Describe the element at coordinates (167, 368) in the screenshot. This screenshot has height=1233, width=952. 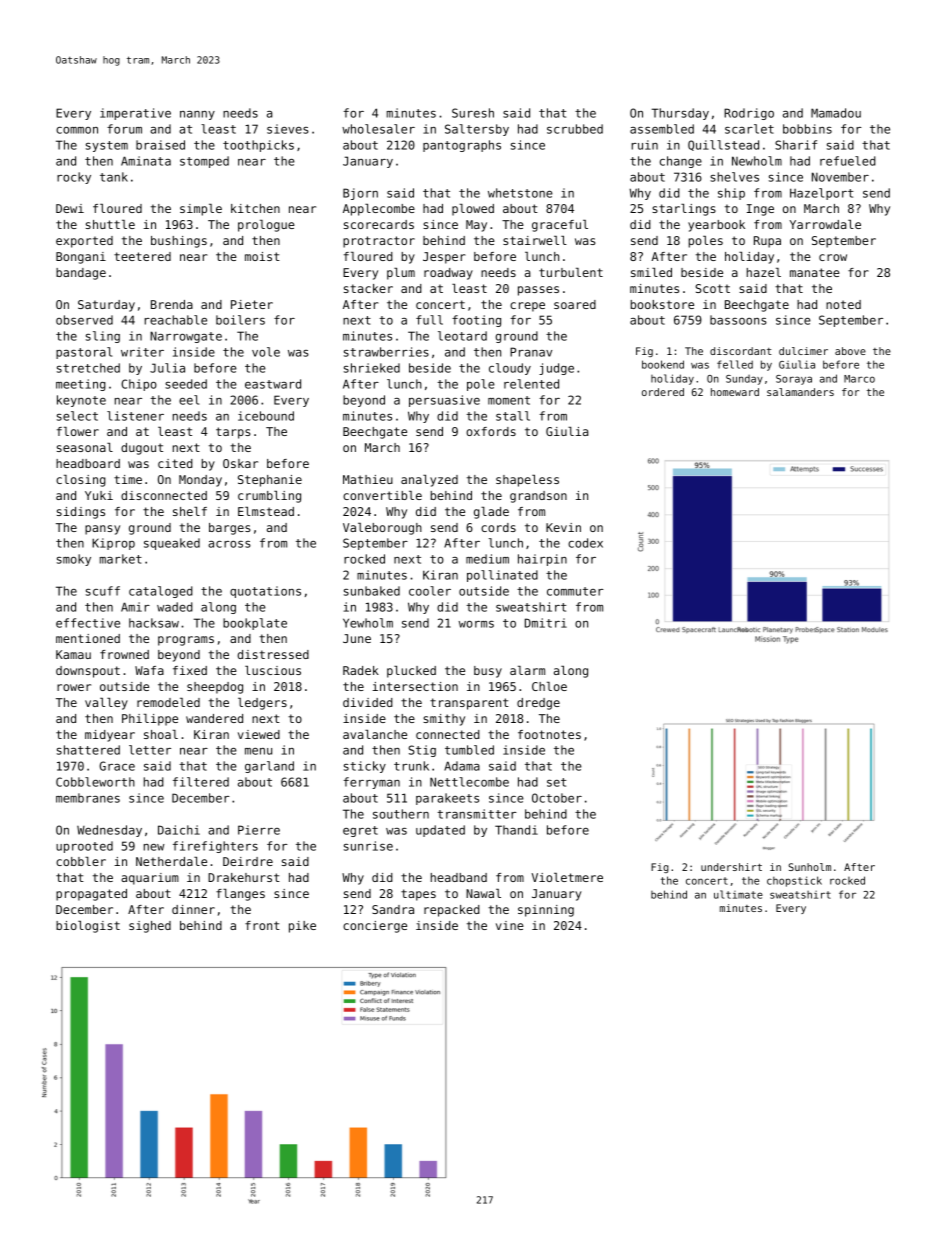
I see `Julia` at that location.
